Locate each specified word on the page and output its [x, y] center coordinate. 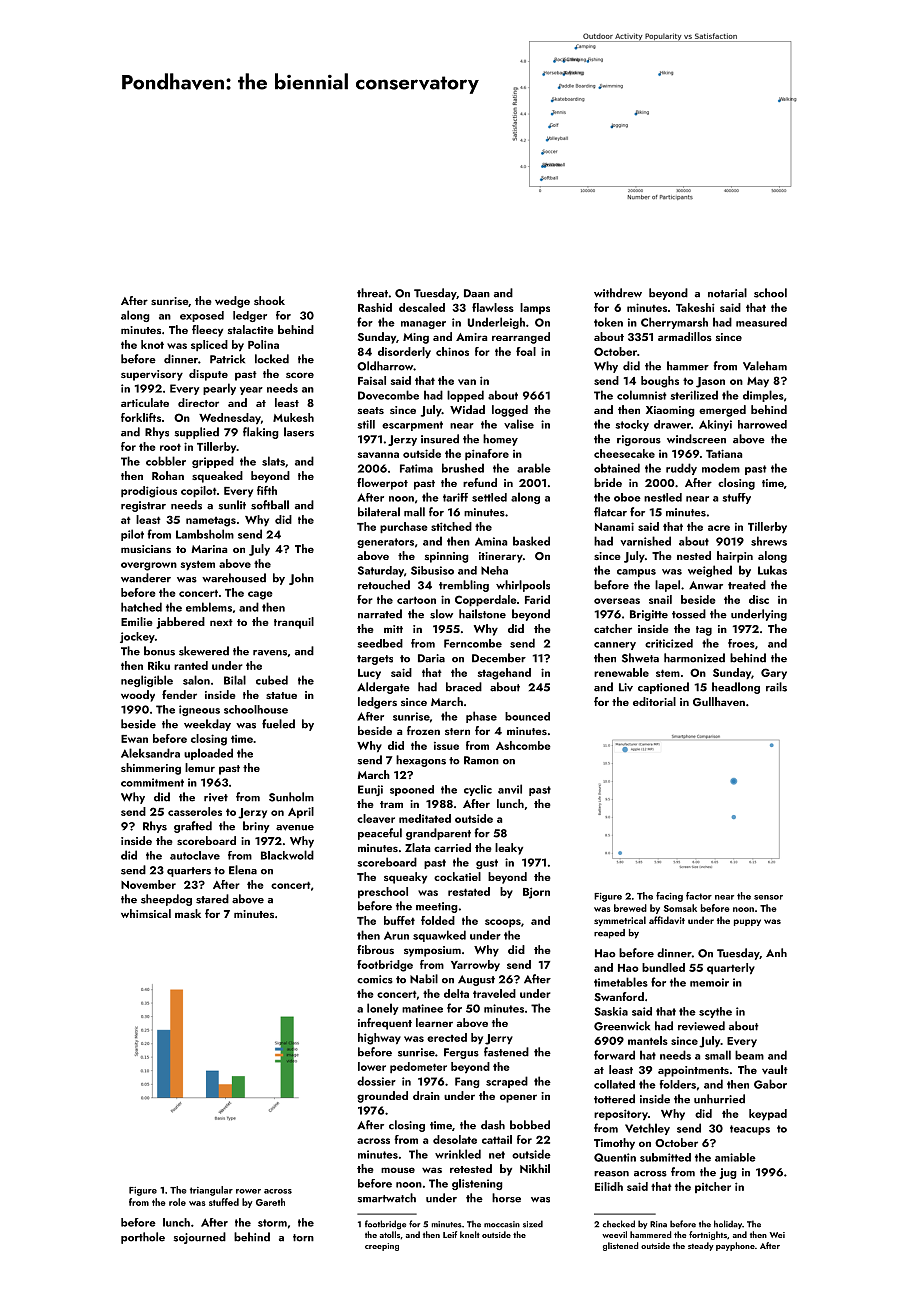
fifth [267, 490]
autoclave [195, 855]
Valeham [765, 366]
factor [699, 896]
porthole [143, 1238]
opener [518, 1098]
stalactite [251, 329]
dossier [376, 1081]
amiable [735, 1157]
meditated [425, 818]
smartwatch [386, 1198]
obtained [617, 468]
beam [749, 1055]
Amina [491, 541]
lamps [535, 308]
